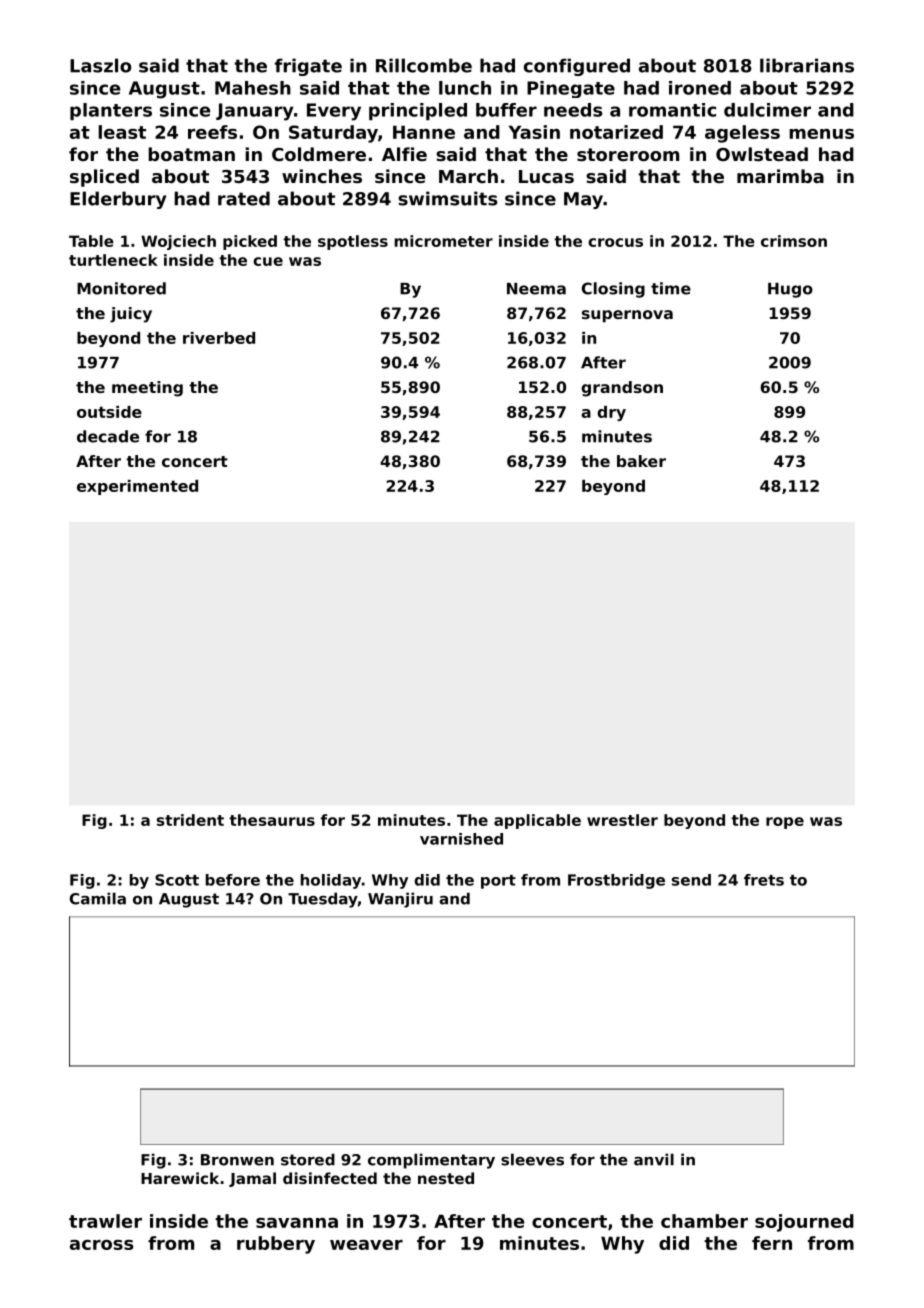 Image resolution: width=924 pixels, height=1308 pixels. I want to click on wrestler, so click(622, 820).
